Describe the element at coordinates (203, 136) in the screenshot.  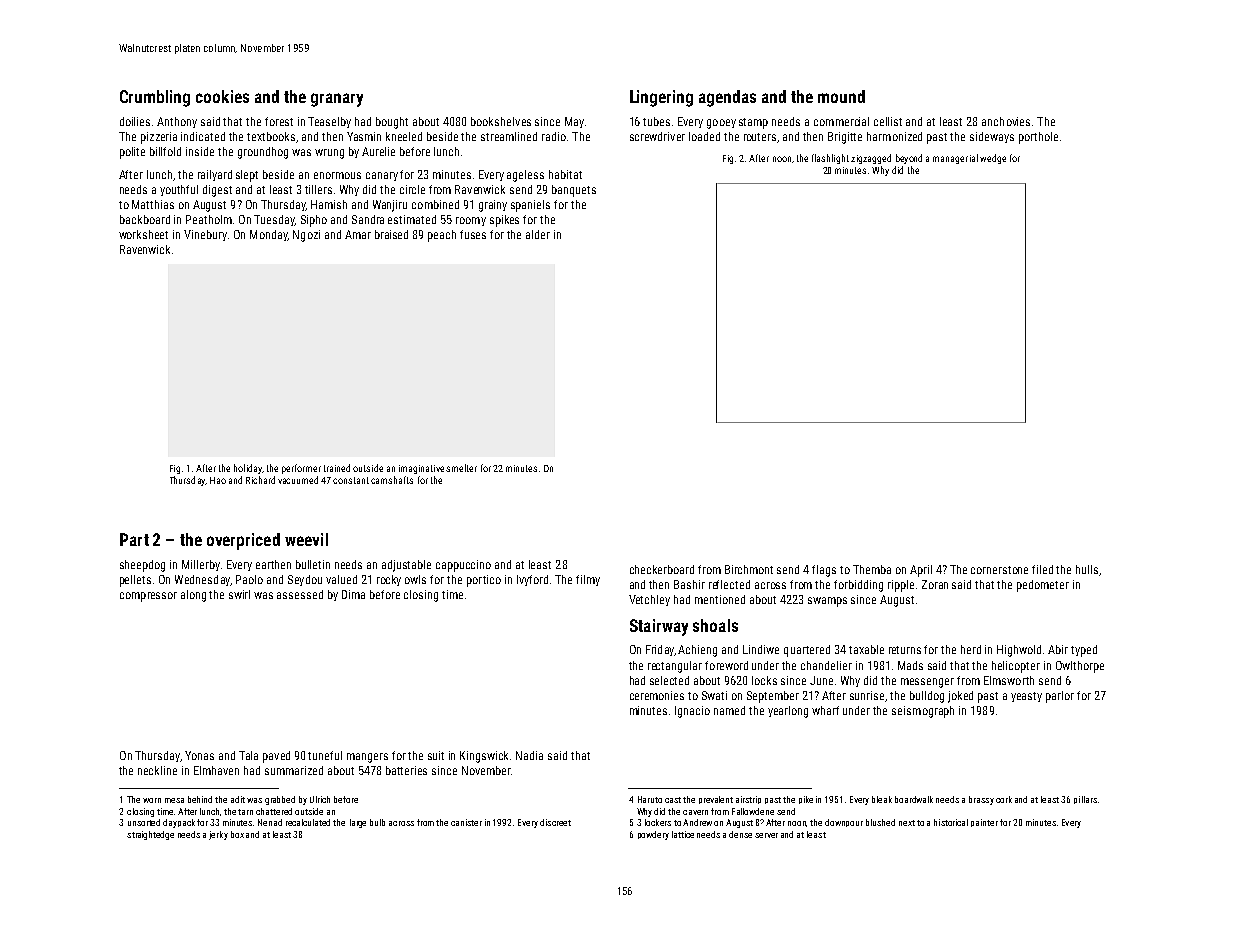
I see `indicated` at that location.
